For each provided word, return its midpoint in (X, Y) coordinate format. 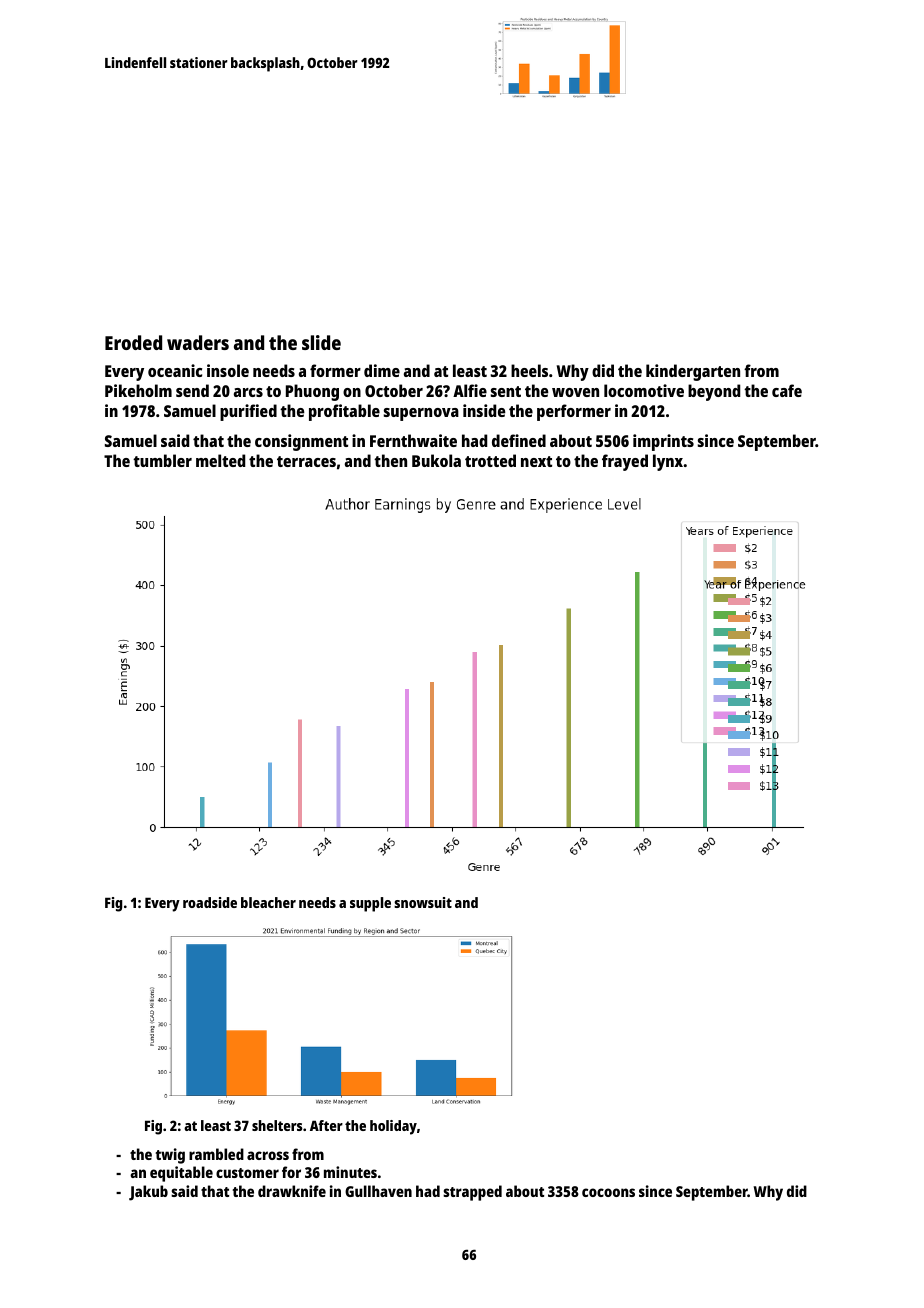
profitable (344, 412)
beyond (714, 392)
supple (370, 904)
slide (321, 342)
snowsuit (423, 902)
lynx (668, 462)
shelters (277, 1125)
